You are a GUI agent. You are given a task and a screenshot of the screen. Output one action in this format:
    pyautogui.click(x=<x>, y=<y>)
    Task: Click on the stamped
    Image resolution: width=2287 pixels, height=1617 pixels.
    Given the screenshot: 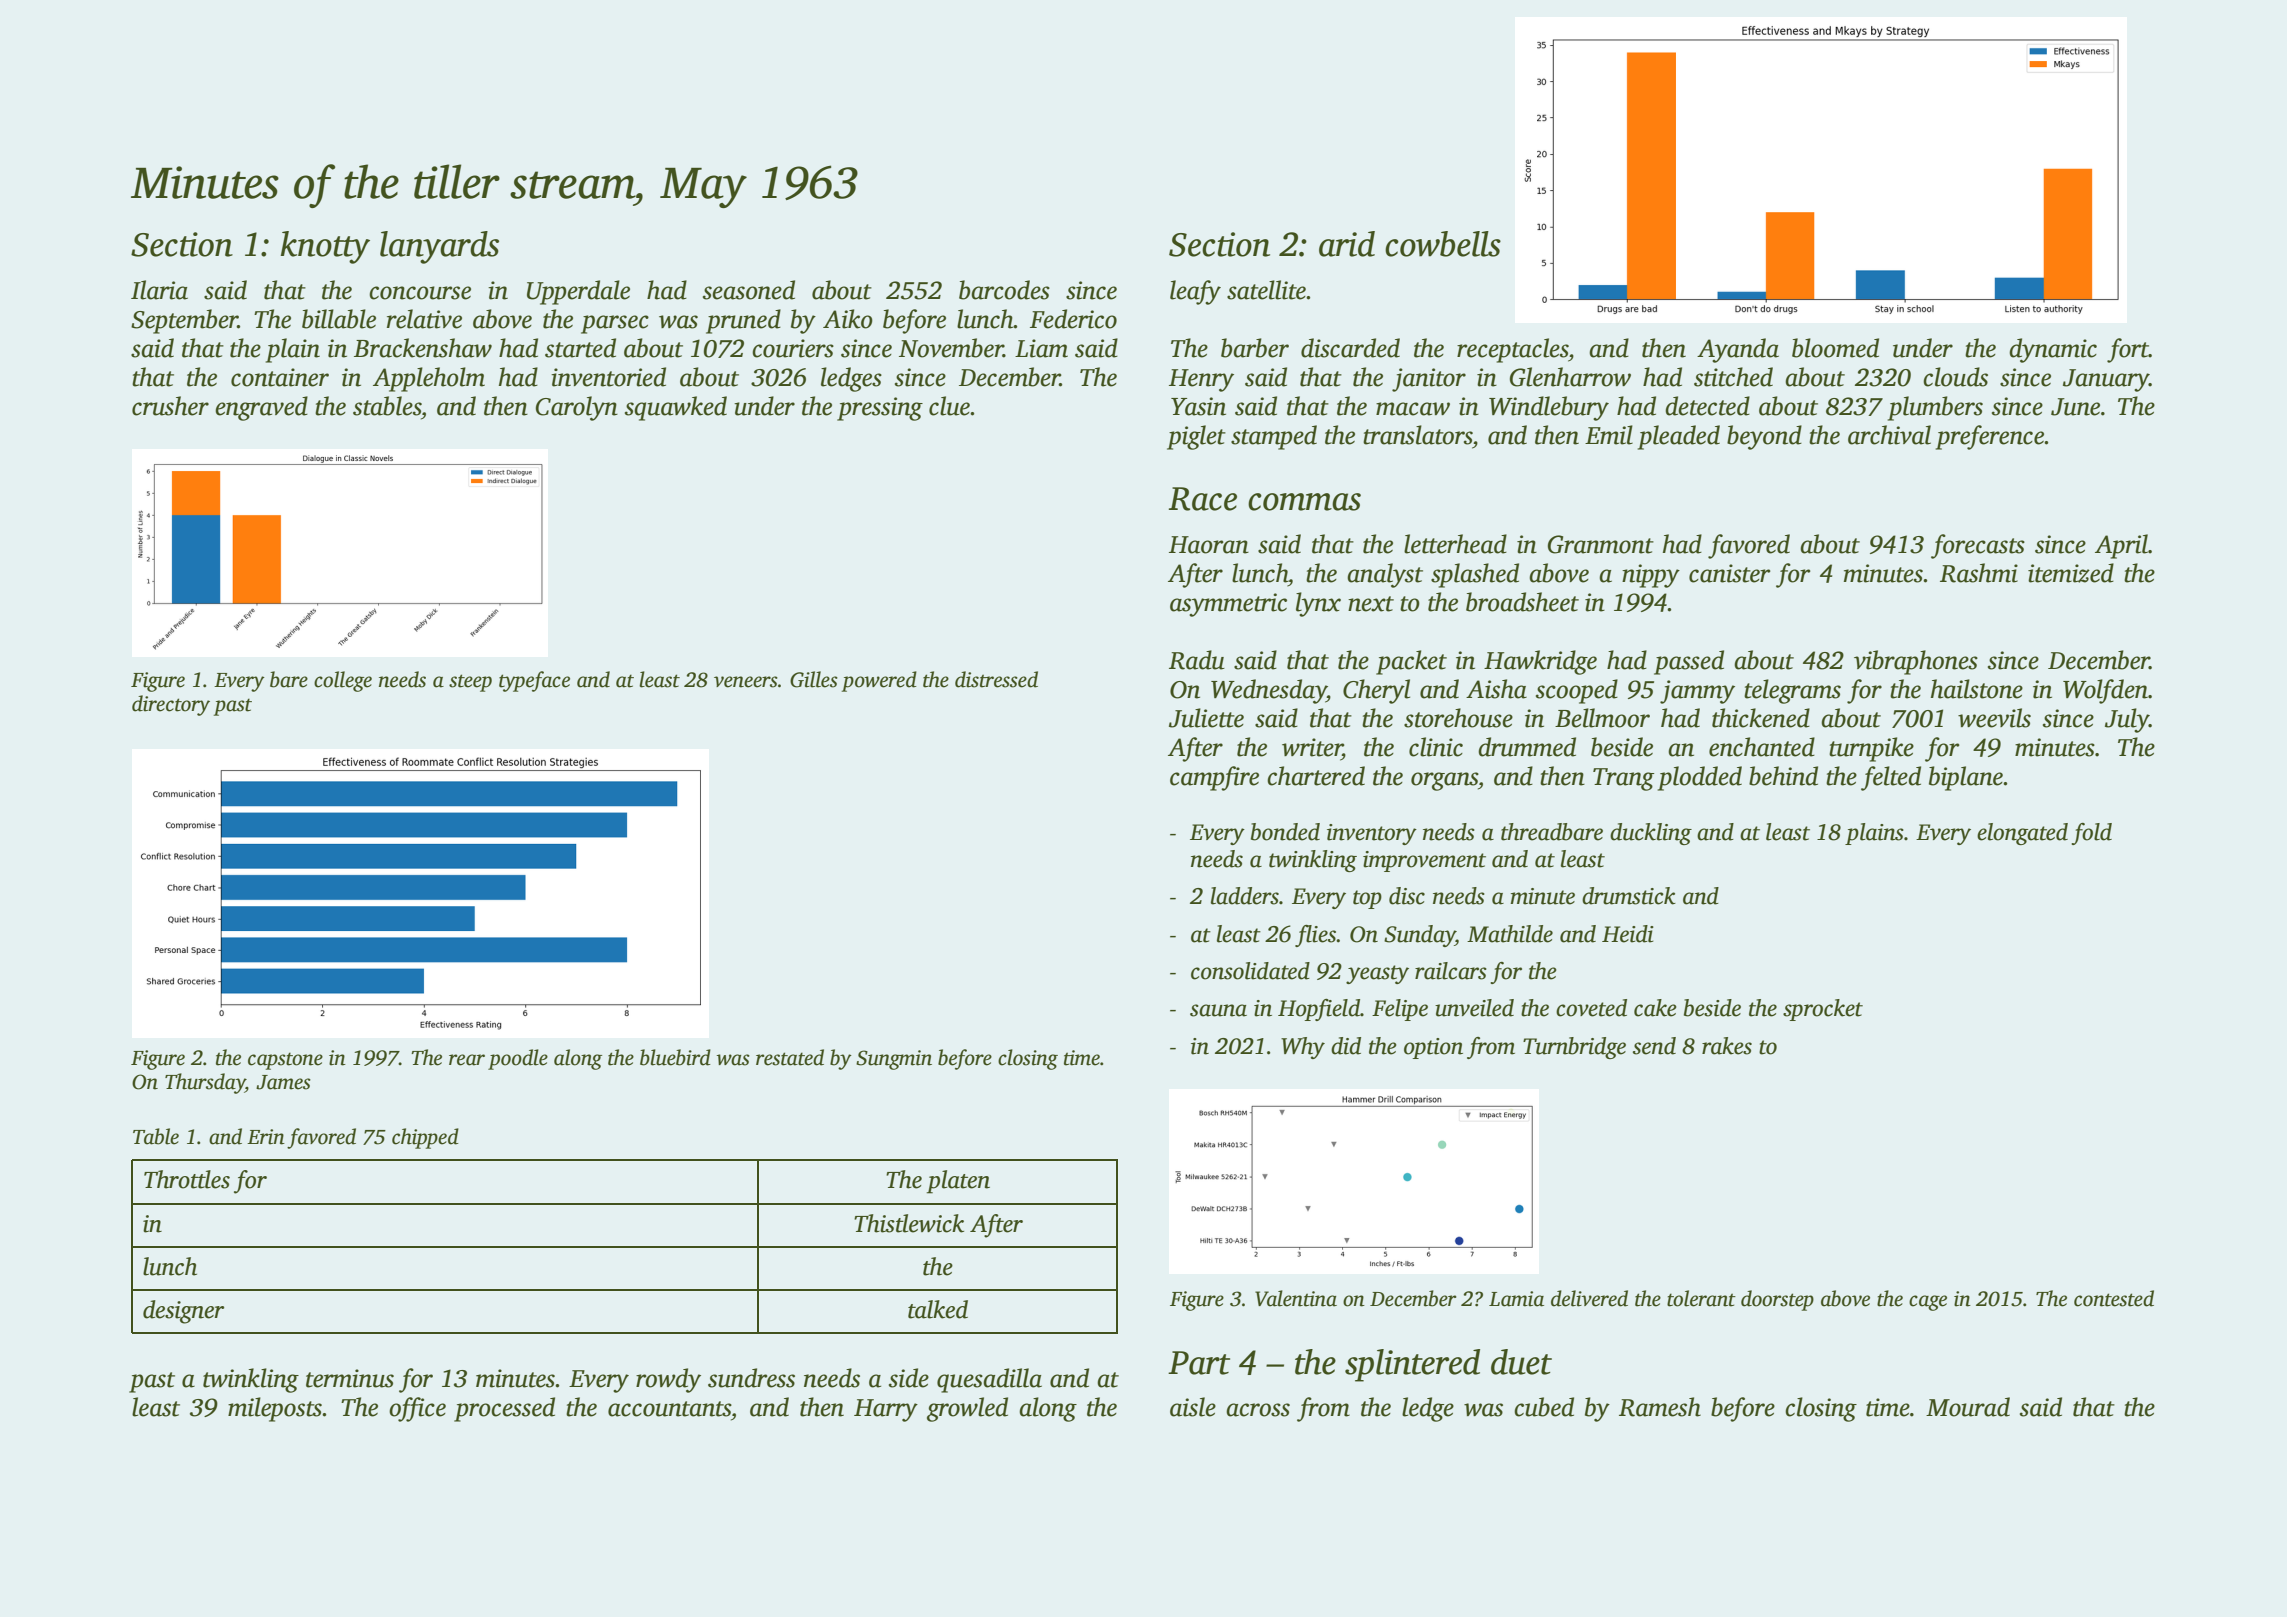 What is the action you would take?
    pyautogui.click(x=1274, y=437)
